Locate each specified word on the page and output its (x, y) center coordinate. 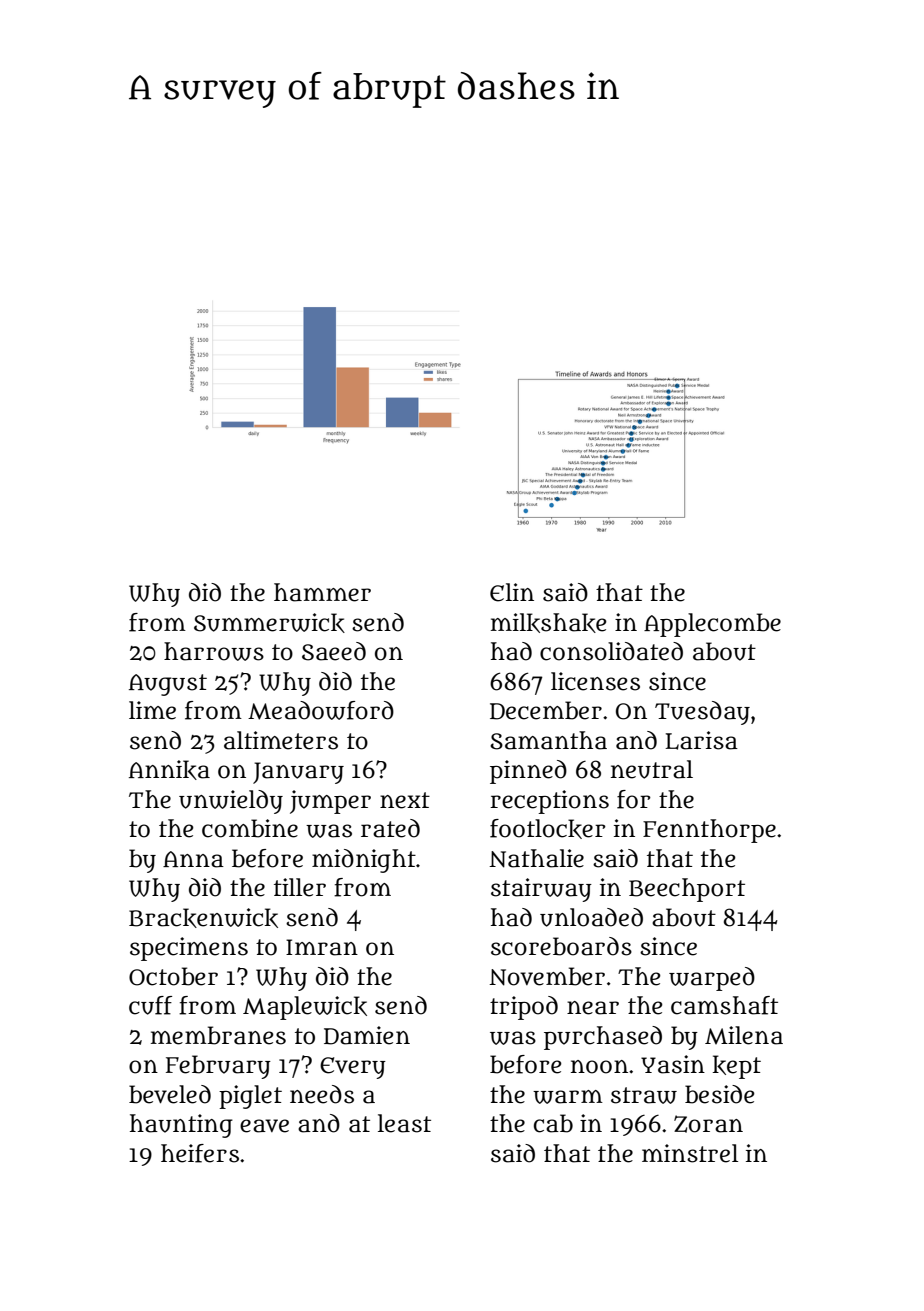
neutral (652, 769)
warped (712, 979)
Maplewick (305, 1008)
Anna (193, 859)
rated (390, 828)
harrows (214, 651)
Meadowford (321, 710)
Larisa (701, 740)
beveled (170, 1094)
